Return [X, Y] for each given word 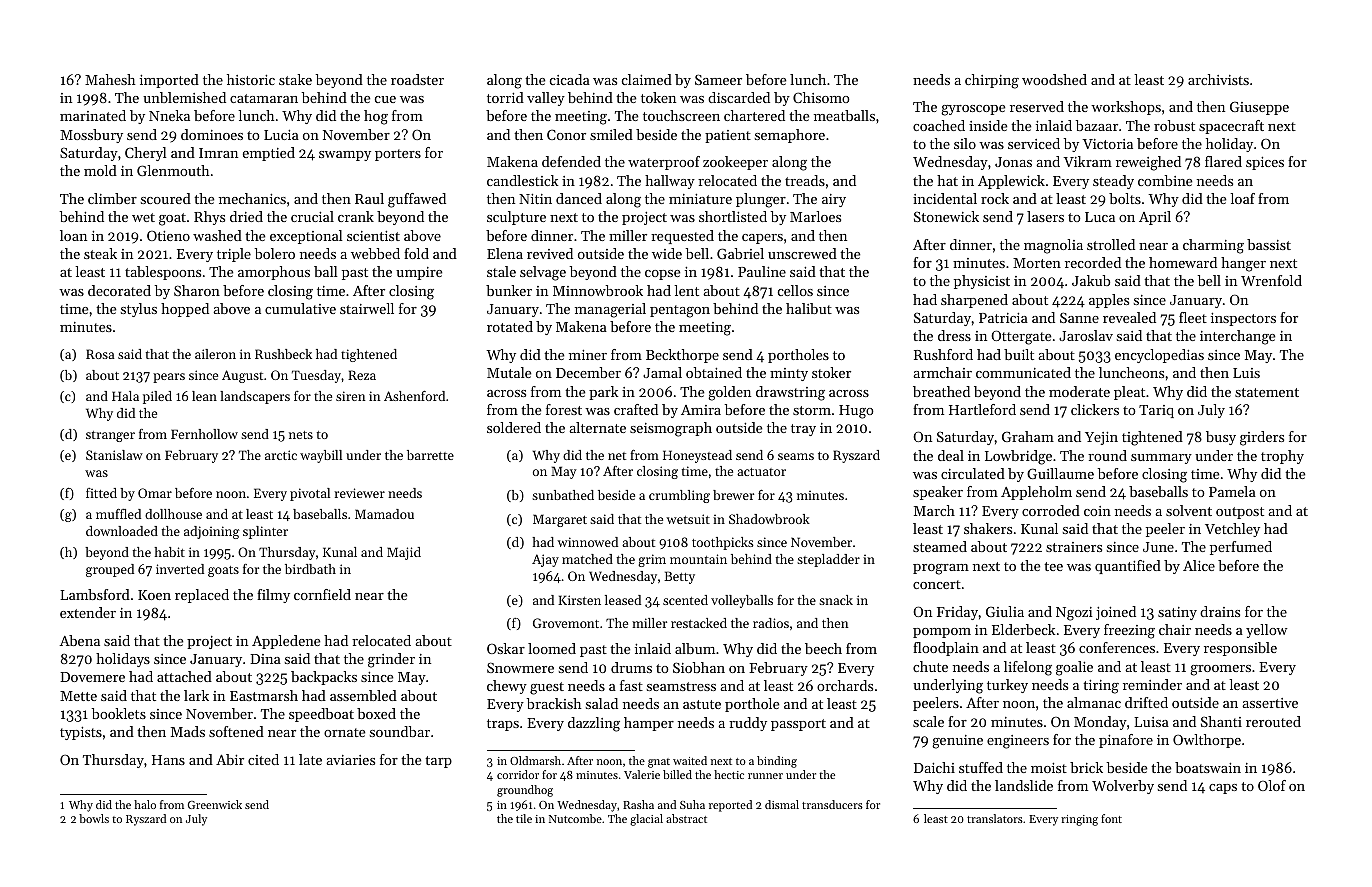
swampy [345, 156]
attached [184, 676]
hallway [670, 182]
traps [503, 725]
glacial [646, 820]
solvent [1189, 510]
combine [1165, 180]
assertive [1270, 703]
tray [803, 430]
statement [1267, 392]
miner [588, 355]
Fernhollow [204, 434]
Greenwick [215, 804]
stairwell [367, 308]
